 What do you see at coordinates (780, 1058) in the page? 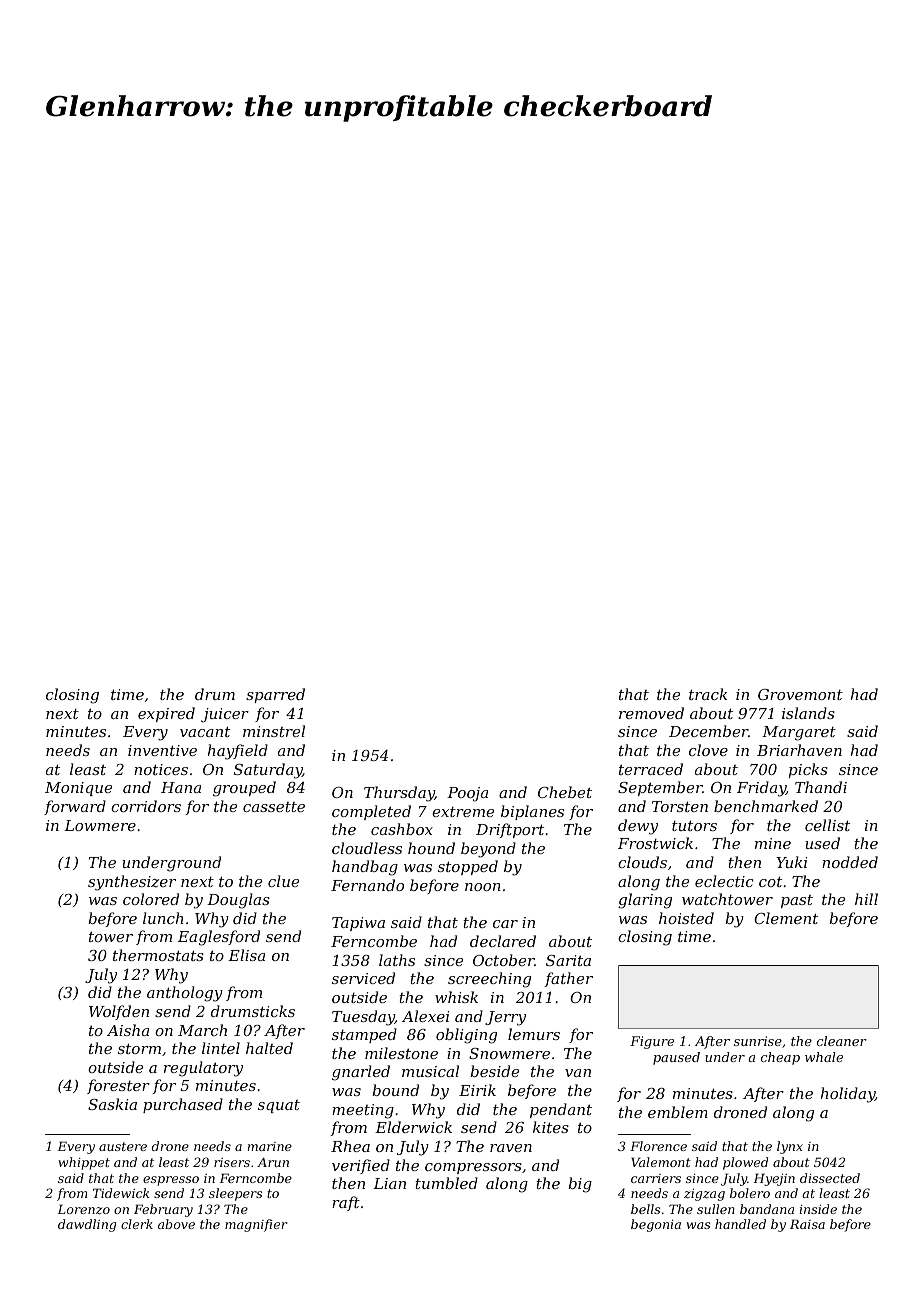
I see `cheap` at bounding box center [780, 1058].
